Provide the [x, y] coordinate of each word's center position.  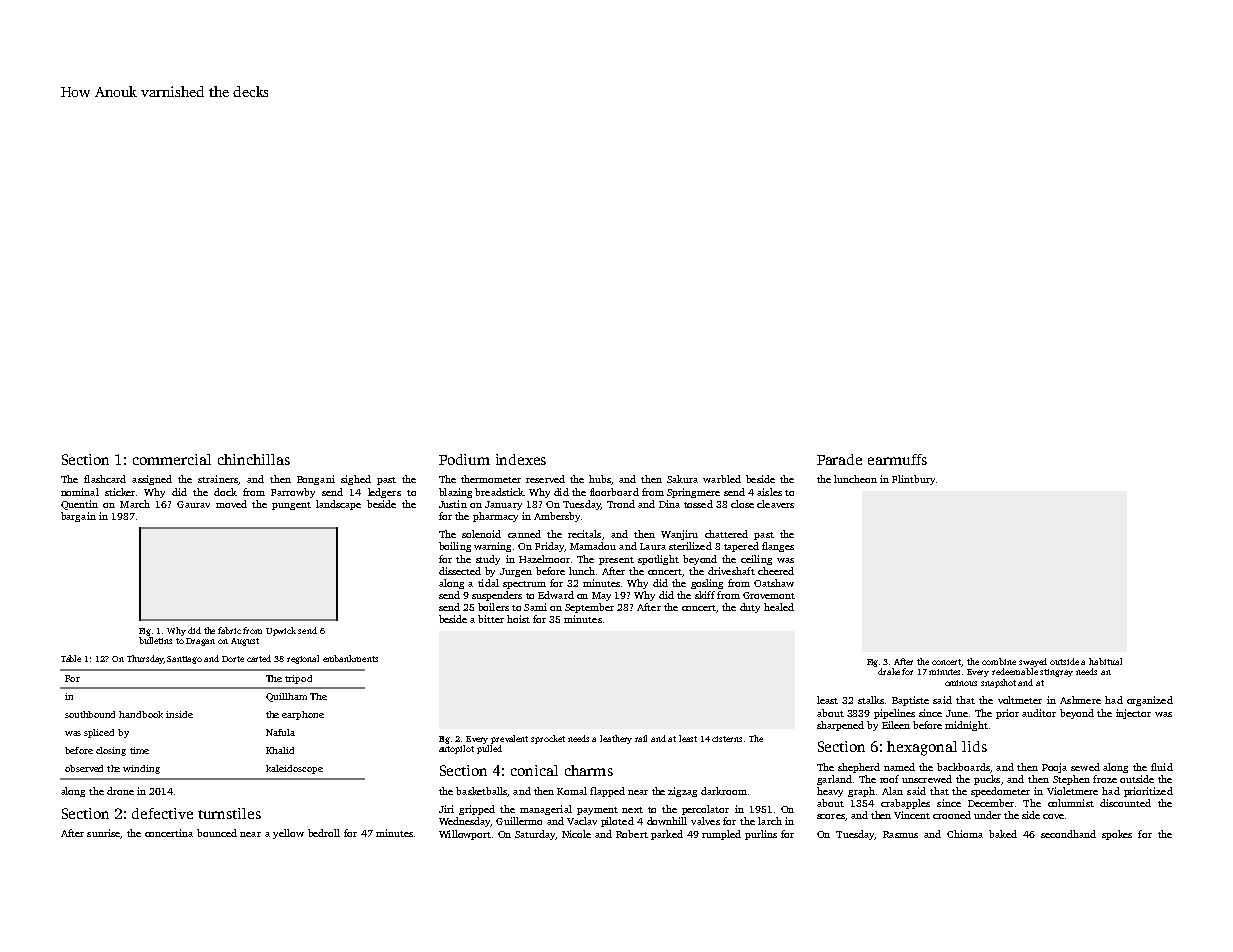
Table [71, 658]
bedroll [324, 833]
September [589, 608]
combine [999, 661]
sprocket [548, 739]
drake [889, 671]
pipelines [894, 714]
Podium [464, 459]
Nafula [280, 732]
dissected [460, 571]
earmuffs [897, 459]
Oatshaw [774, 583]
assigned [152, 480]
